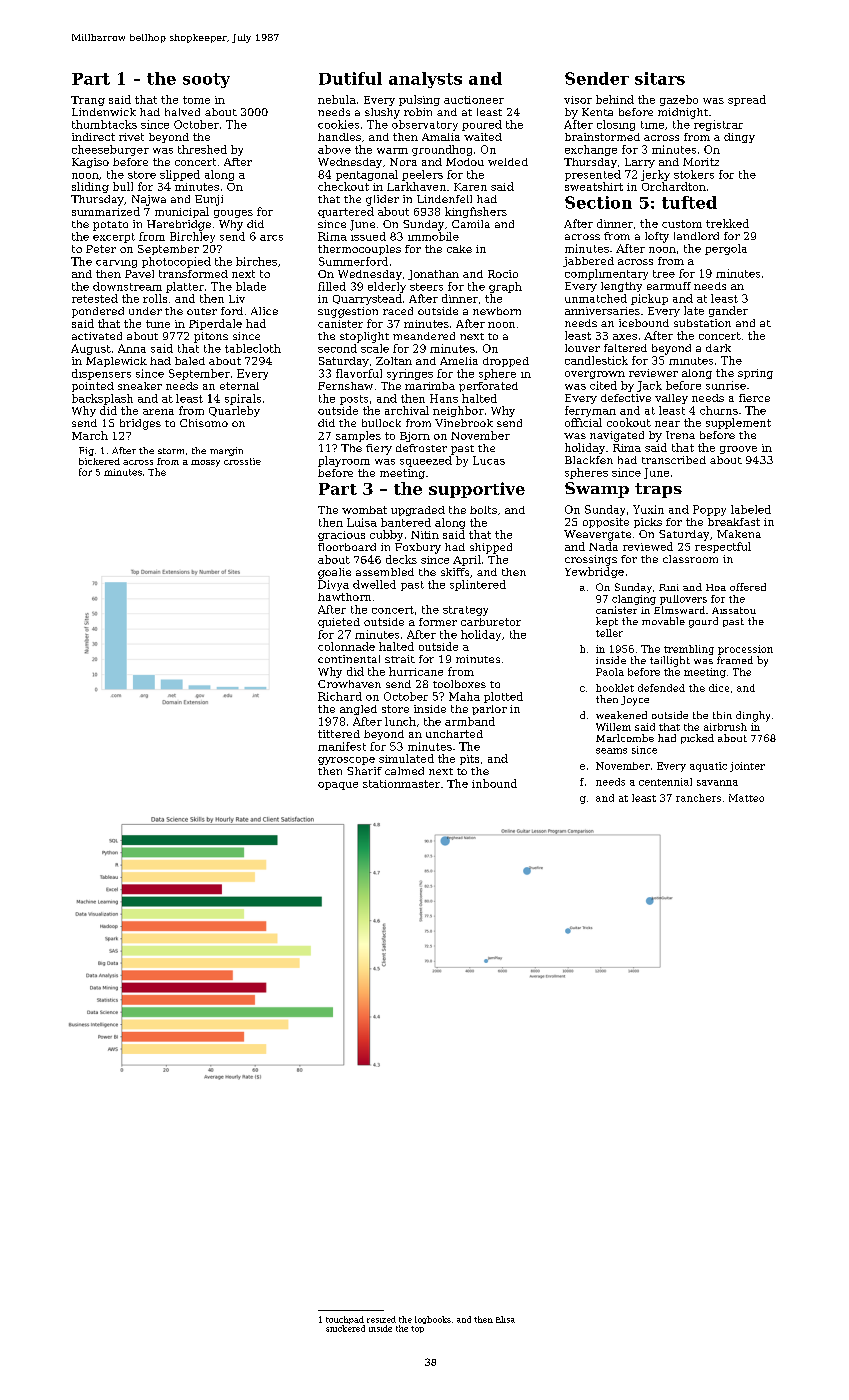 This document has height=1400, width=849. Describe the element at coordinates (338, 786) in the document. I see `opaque` at that location.
